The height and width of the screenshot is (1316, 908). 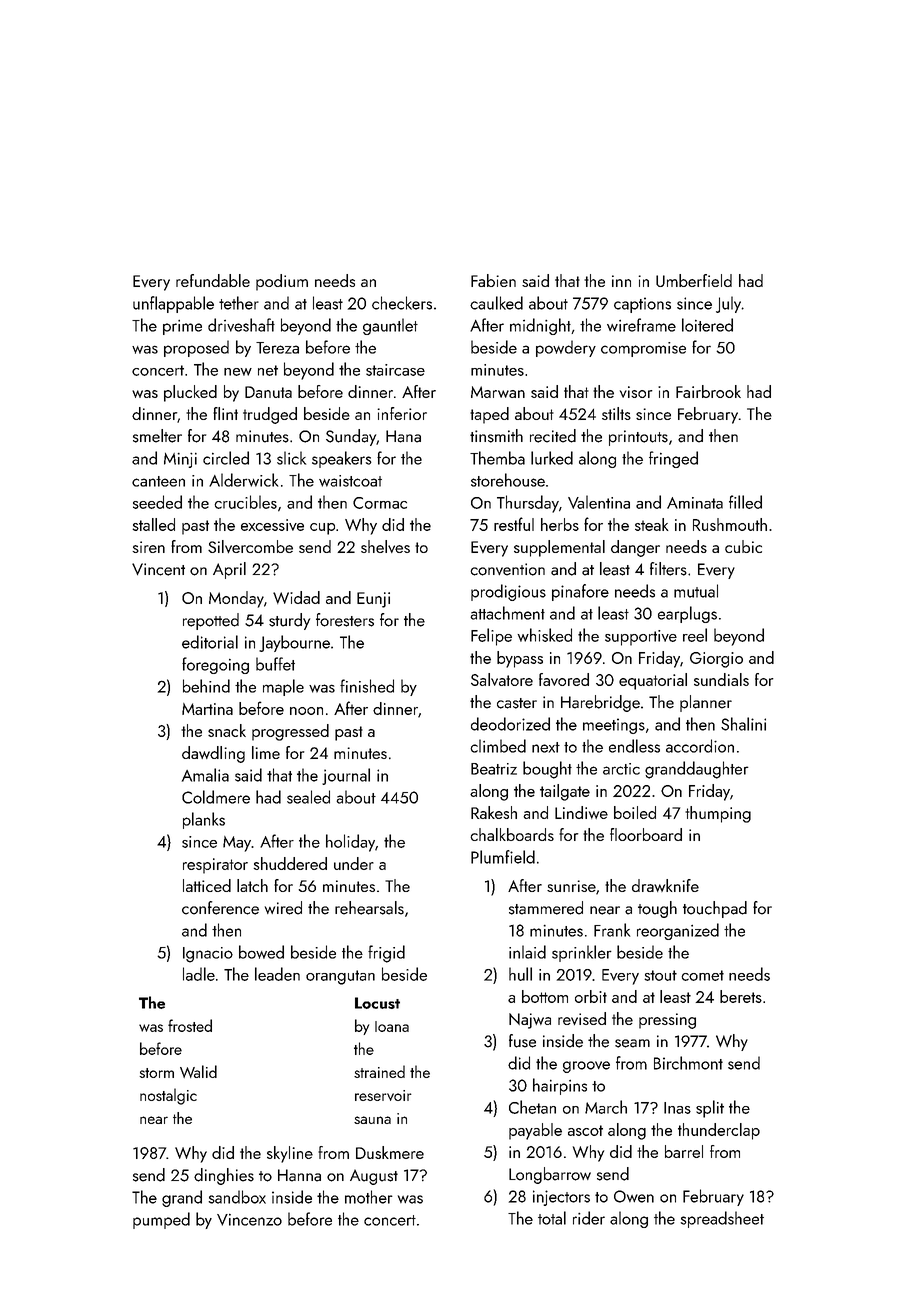 What do you see at coordinates (402, 303) in the screenshot?
I see `checkers` at bounding box center [402, 303].
